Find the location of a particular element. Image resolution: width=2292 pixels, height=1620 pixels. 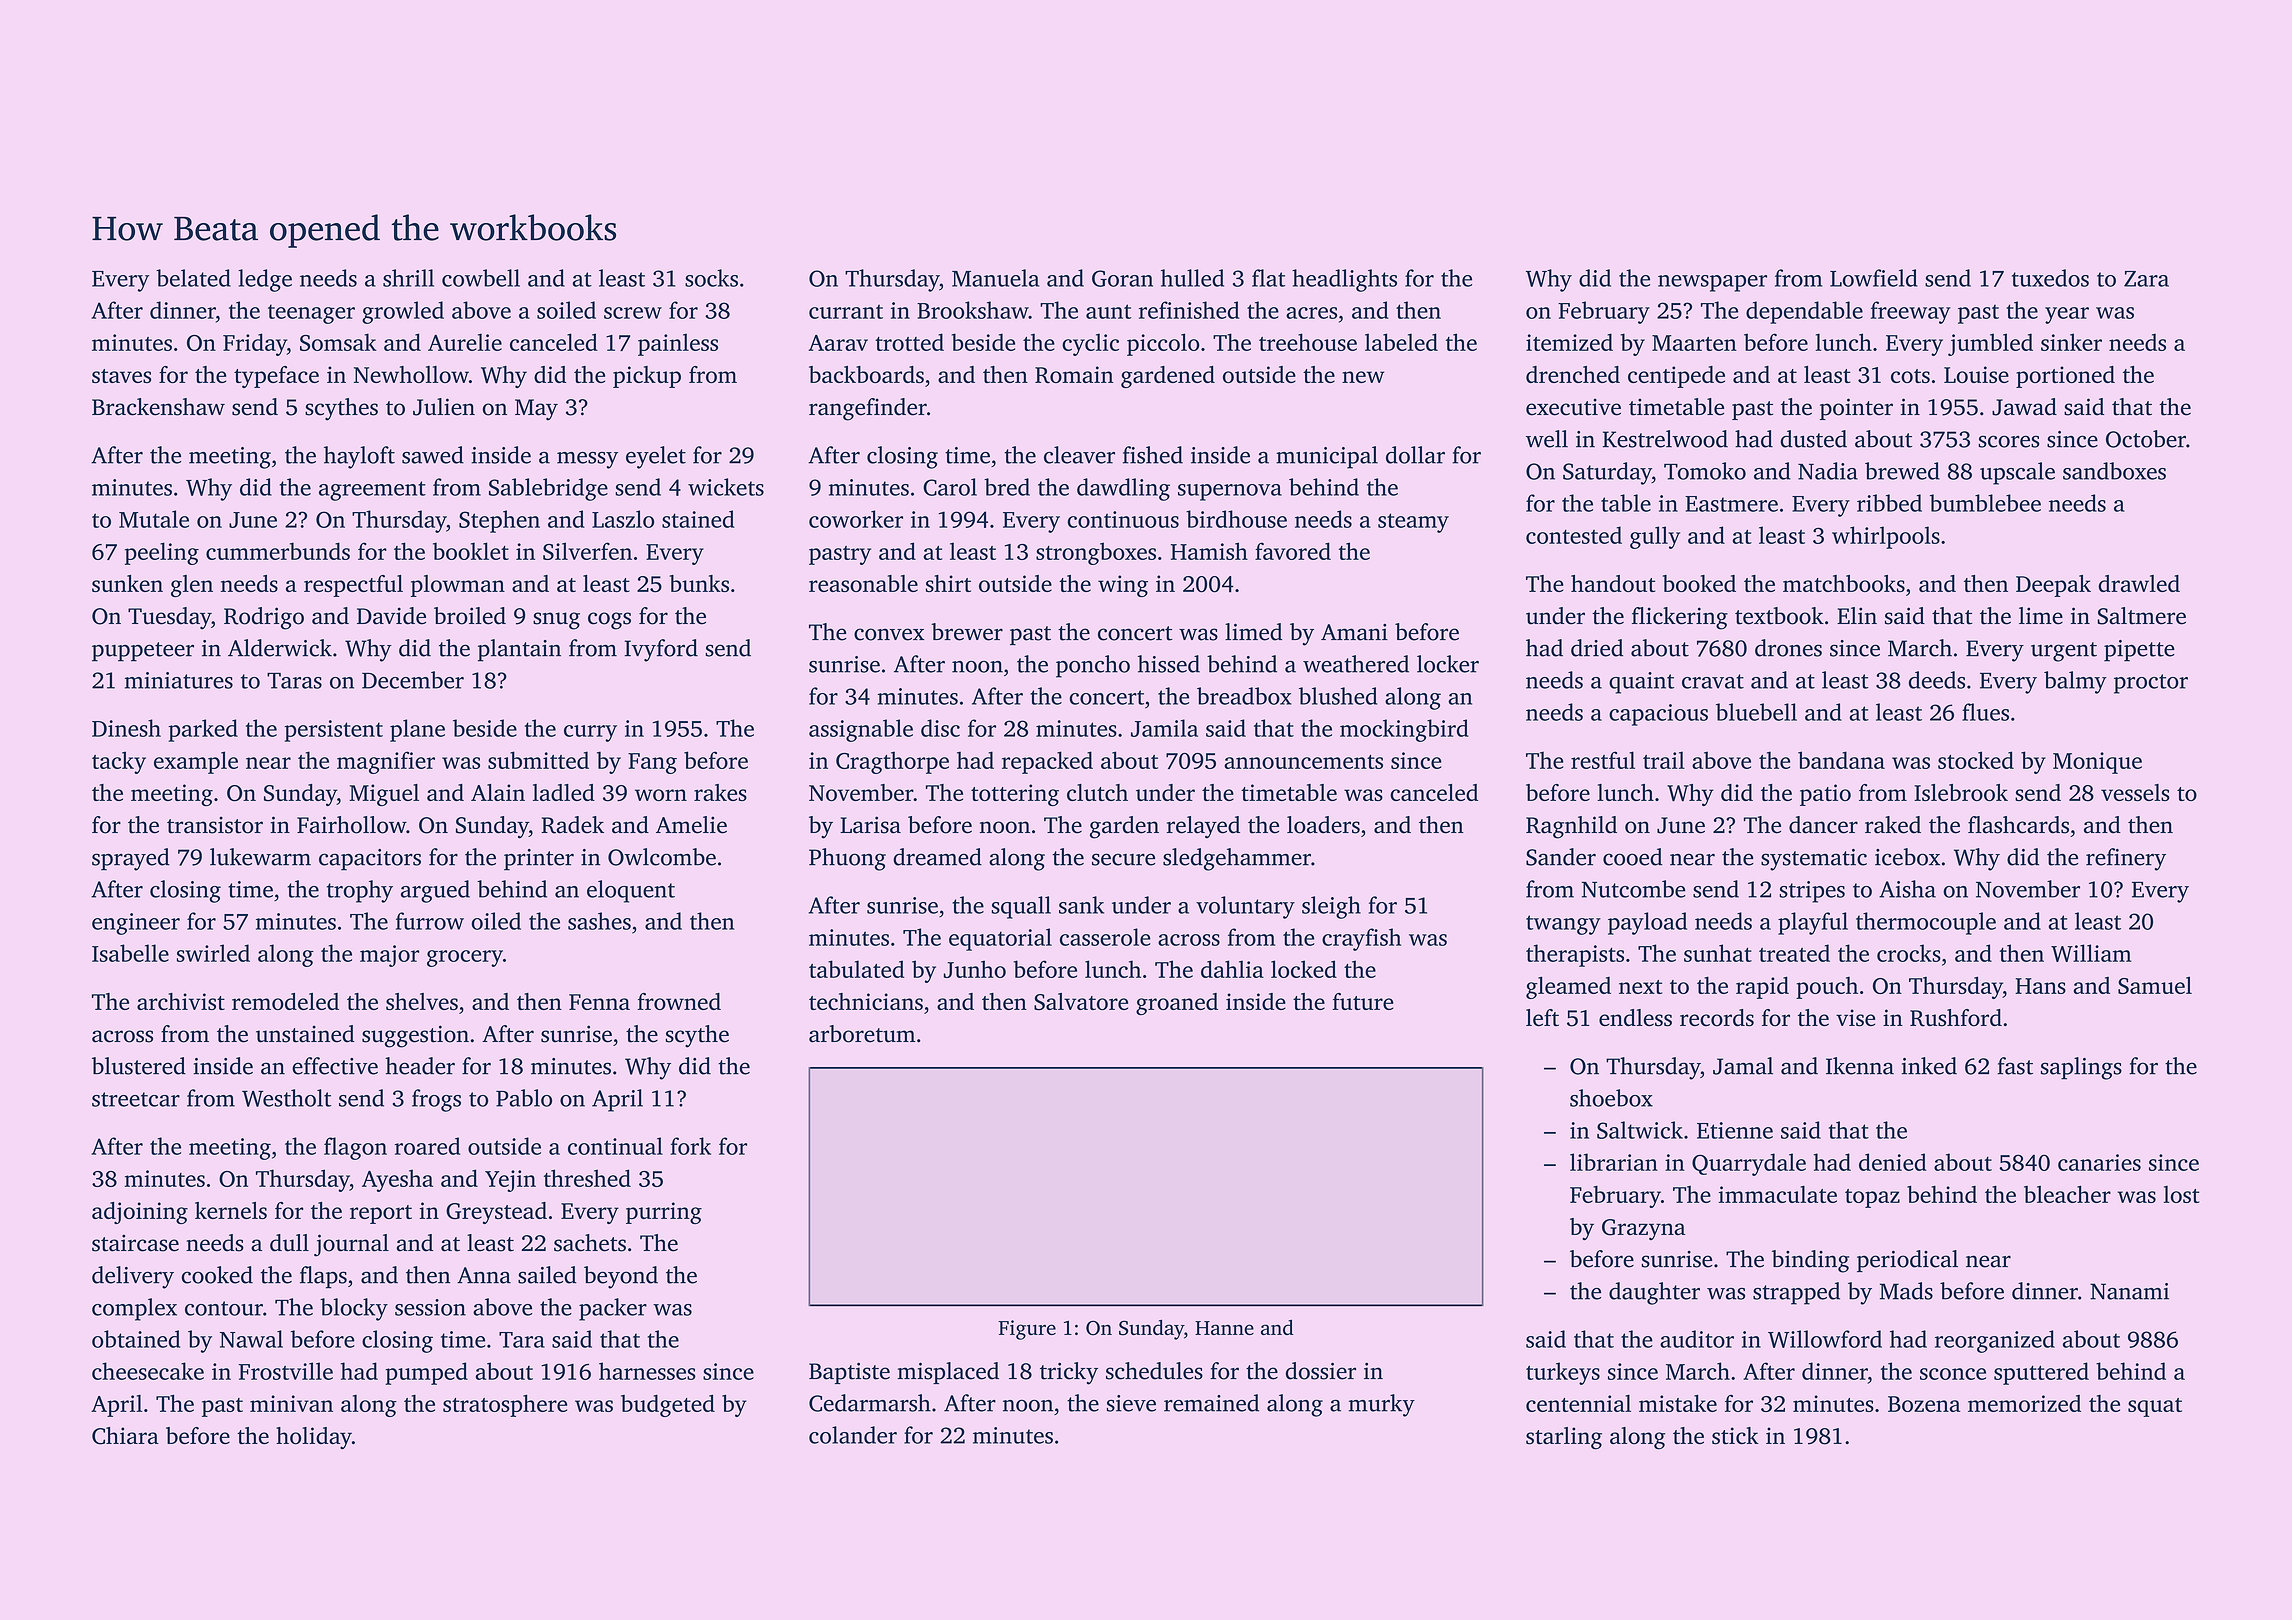

harnesses is located at coordinates (647, 1371).
